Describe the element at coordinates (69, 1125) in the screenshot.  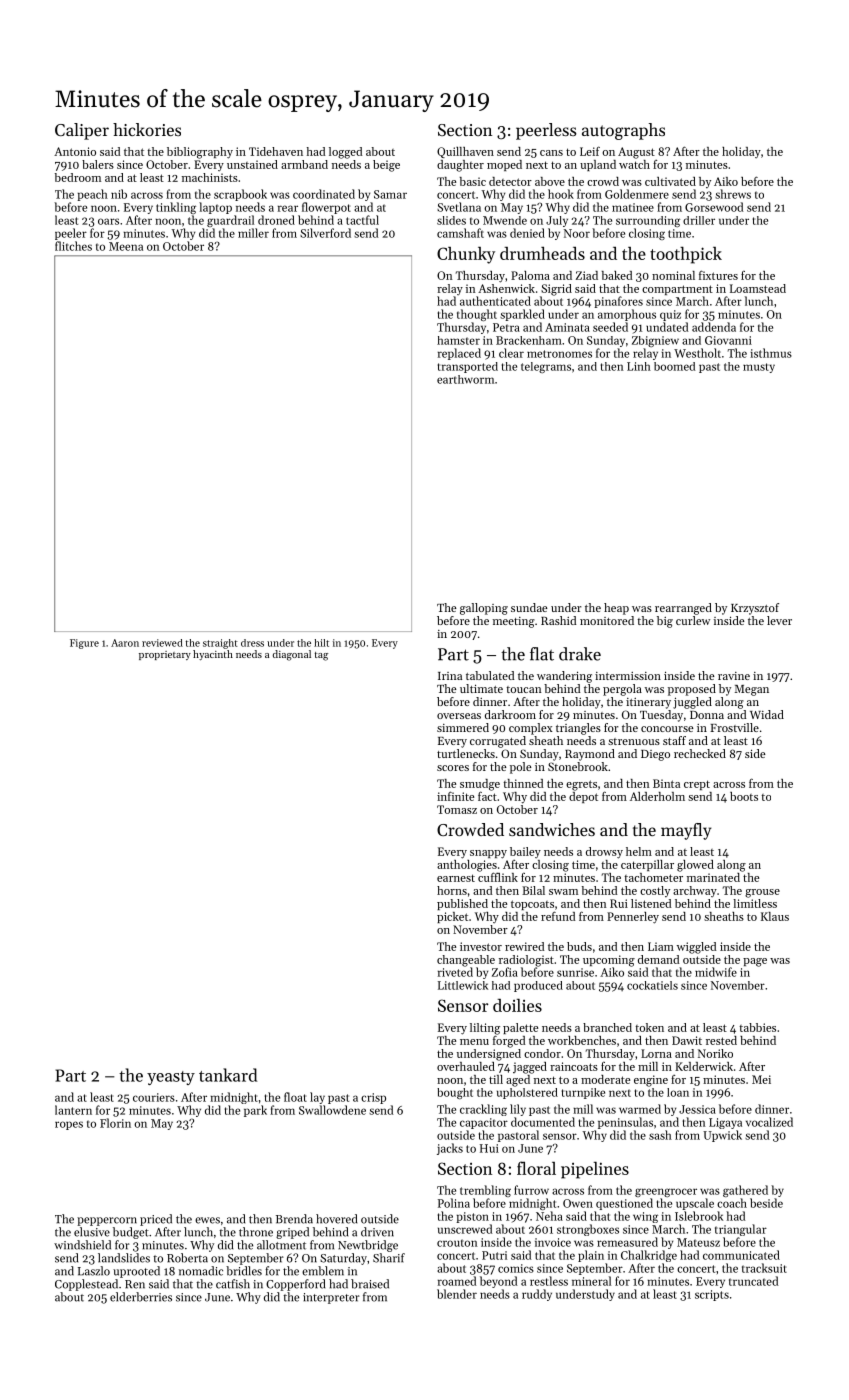
I see `ropes` at that location.
